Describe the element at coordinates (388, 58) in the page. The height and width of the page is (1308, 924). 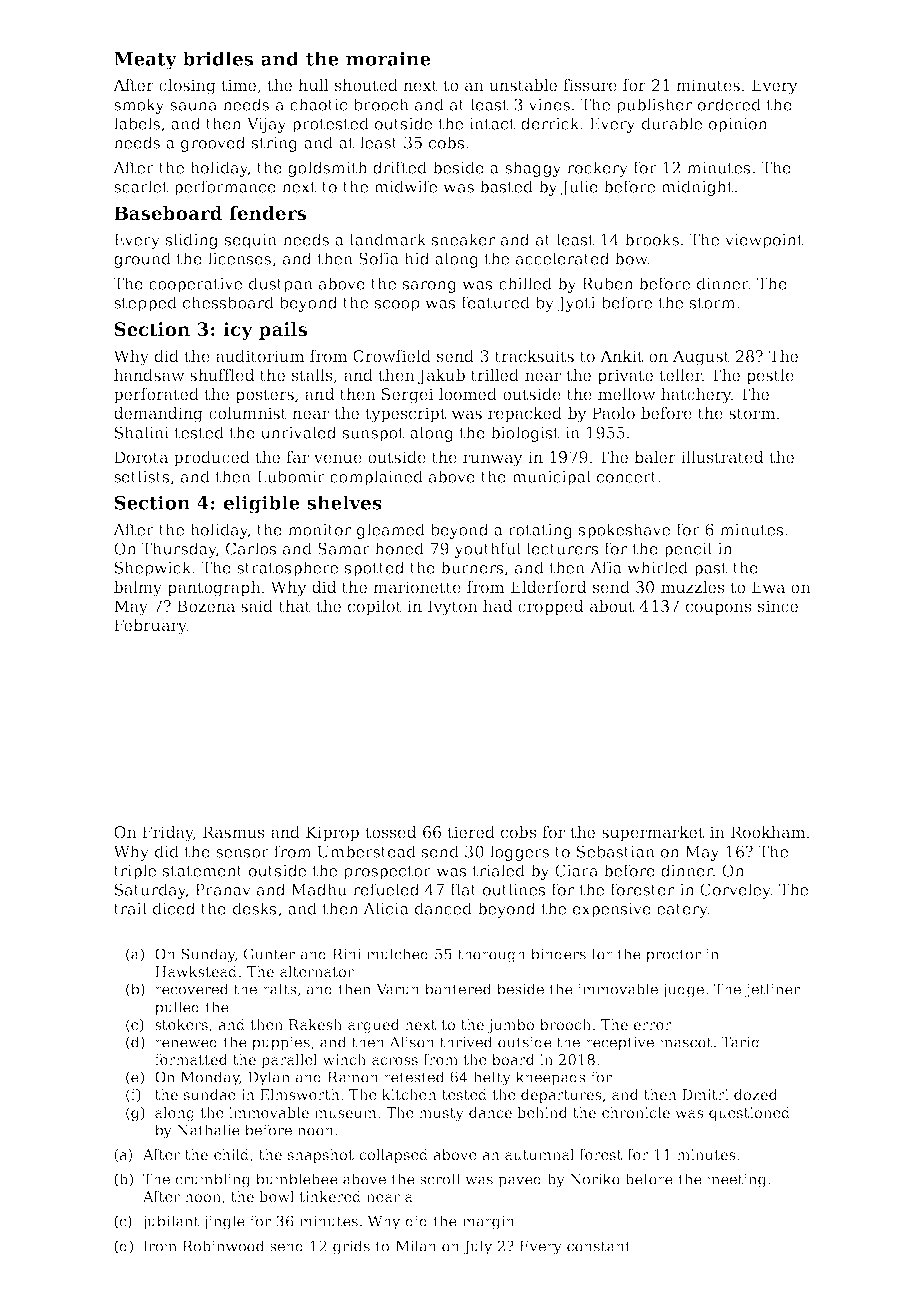
I see `moraine` at that location.
